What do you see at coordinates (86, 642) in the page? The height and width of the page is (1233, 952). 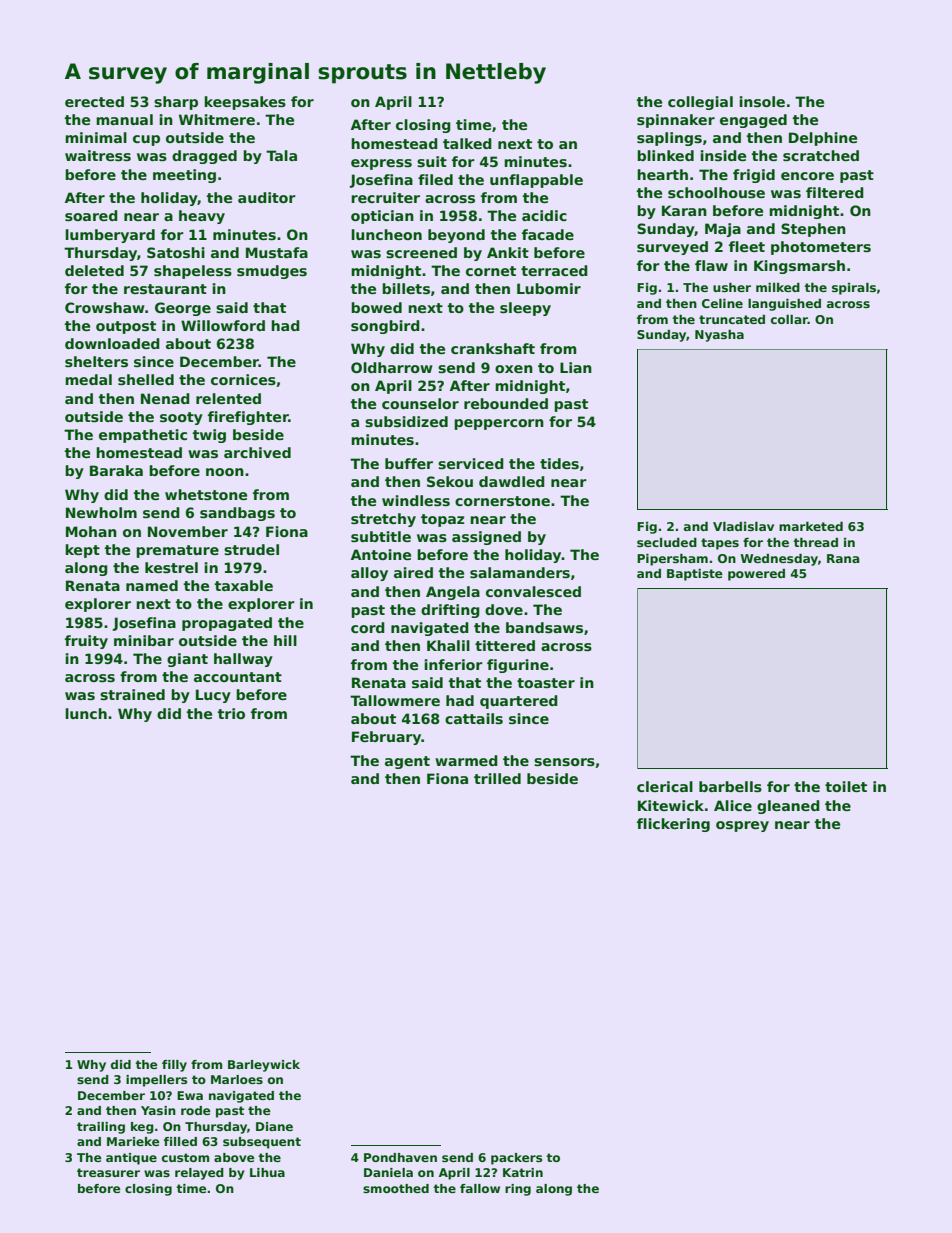 I see `fruity` at bounding box center [86, 642].
